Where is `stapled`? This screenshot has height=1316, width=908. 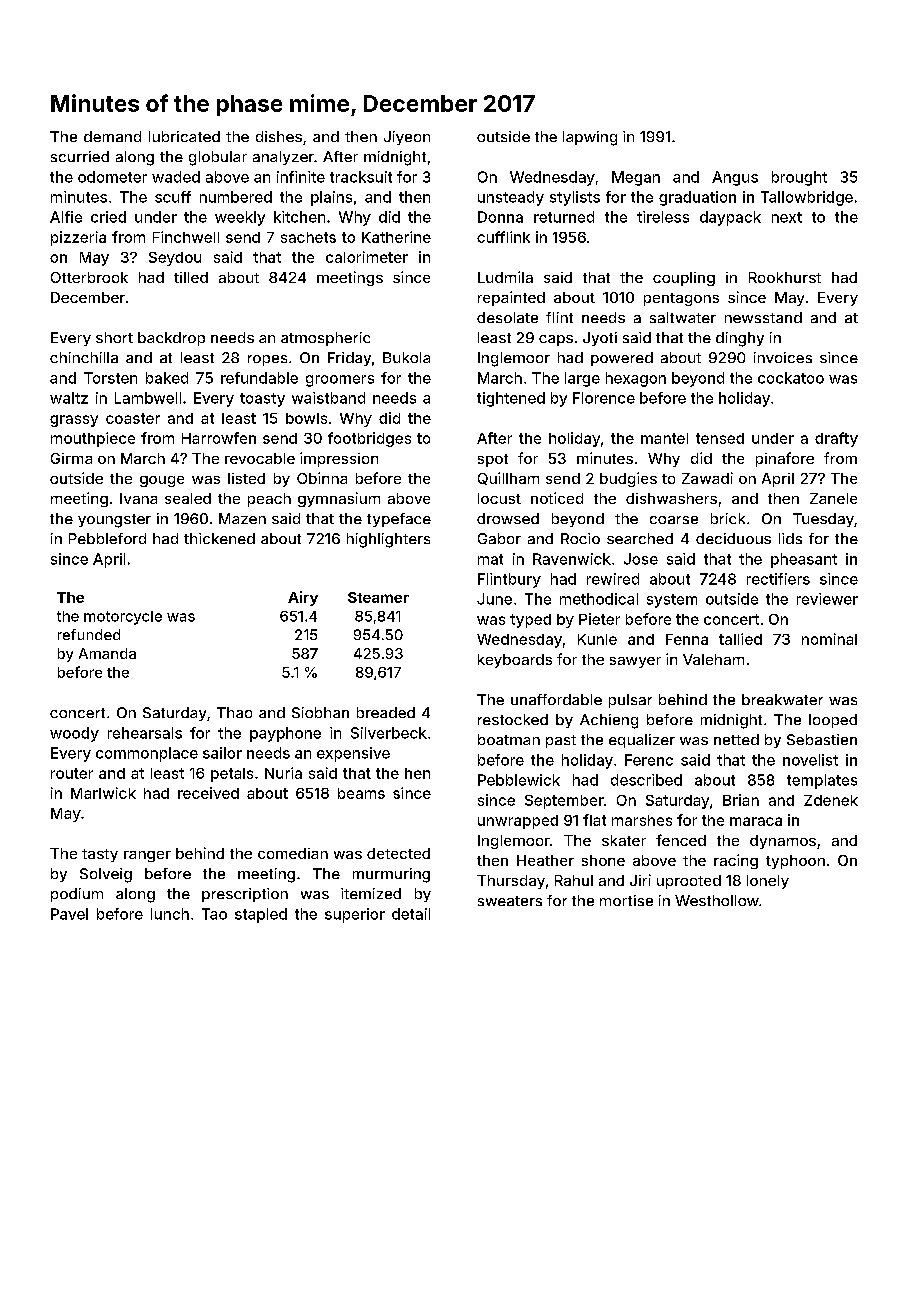
stapled is located at coordinates (261, 915).
